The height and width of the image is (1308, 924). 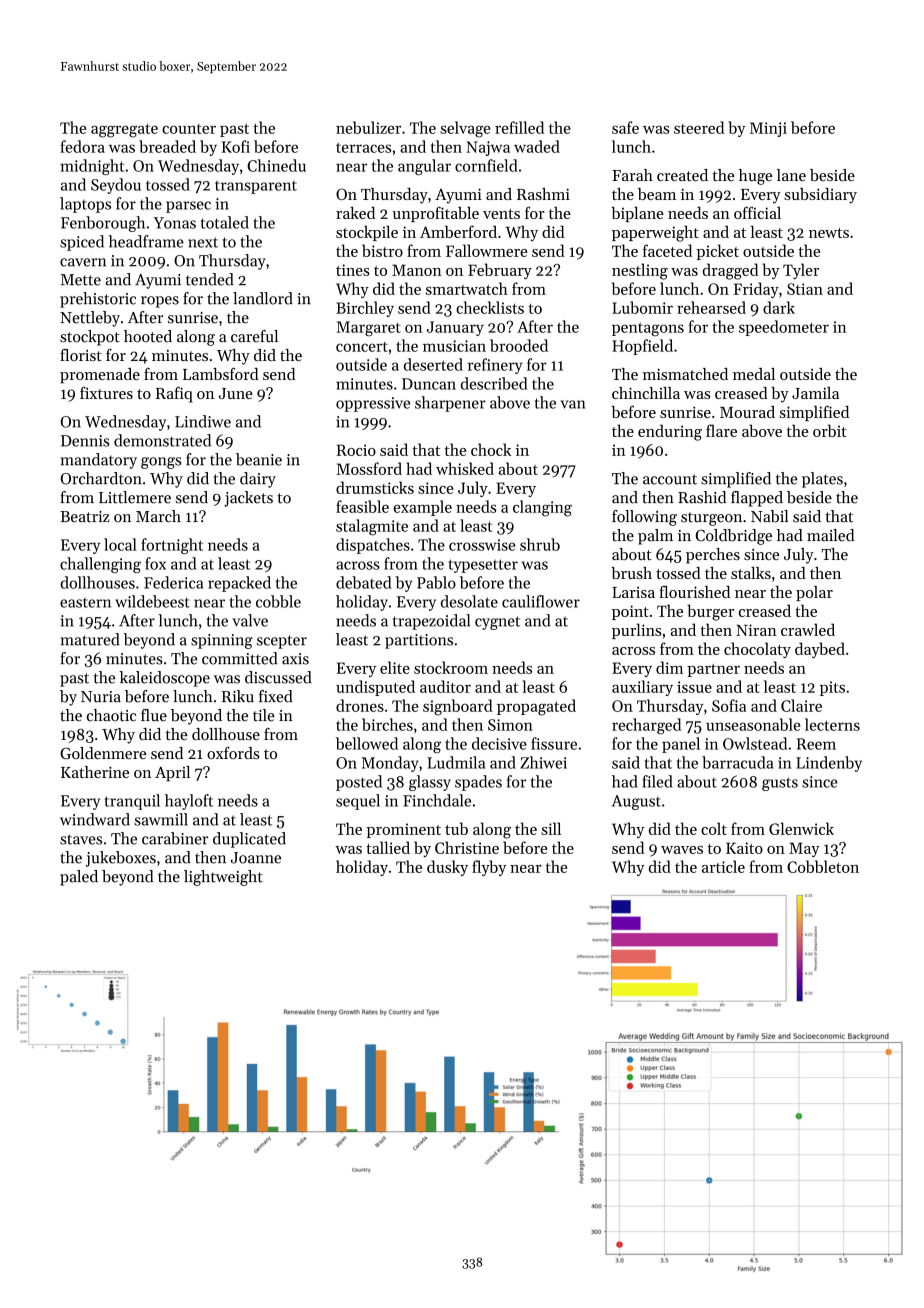 I want to click on discussed, so click(x=278, y=677).
